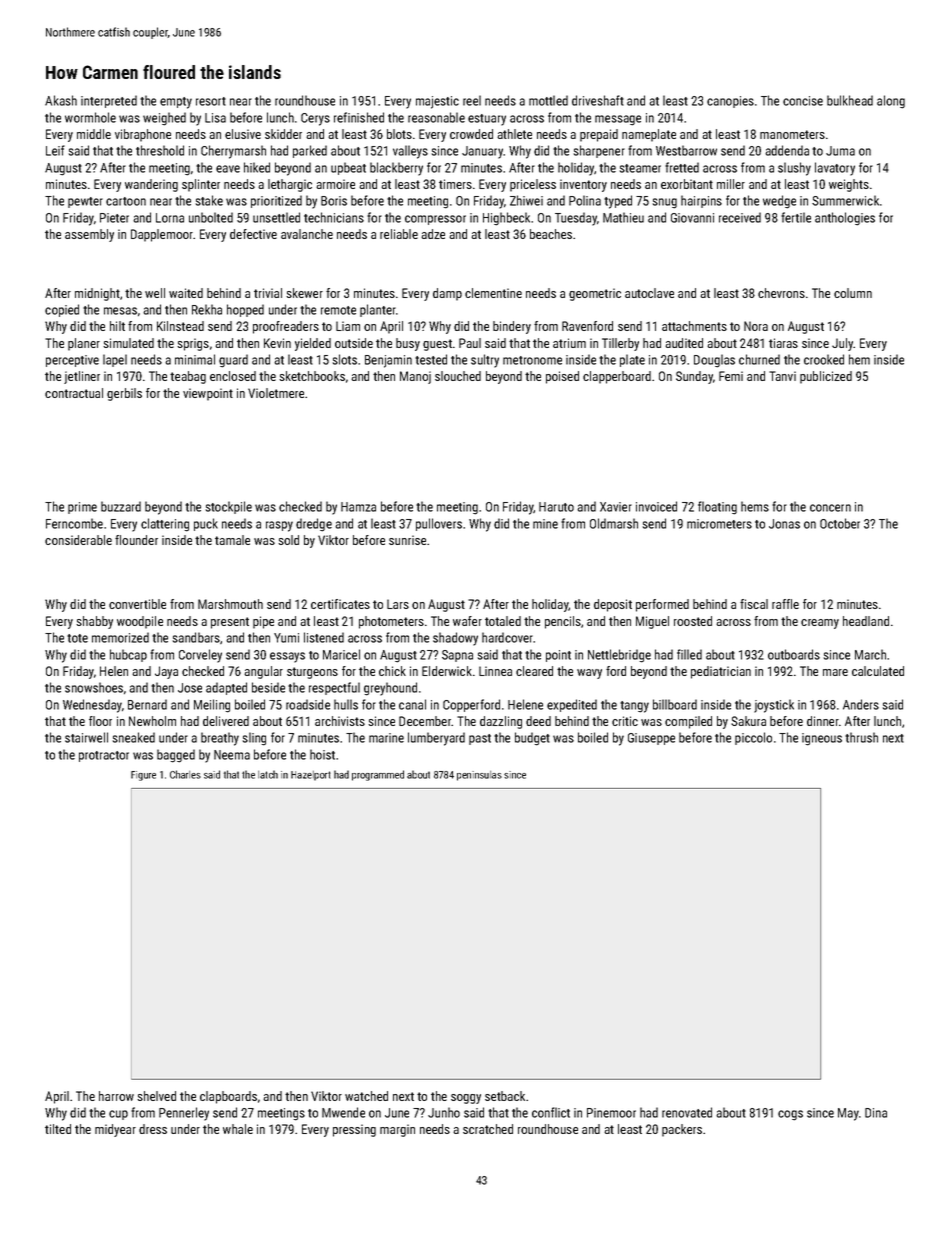 This screenshot has width=952, height=1233. I want to click on harrow, so click(116, 1096).
